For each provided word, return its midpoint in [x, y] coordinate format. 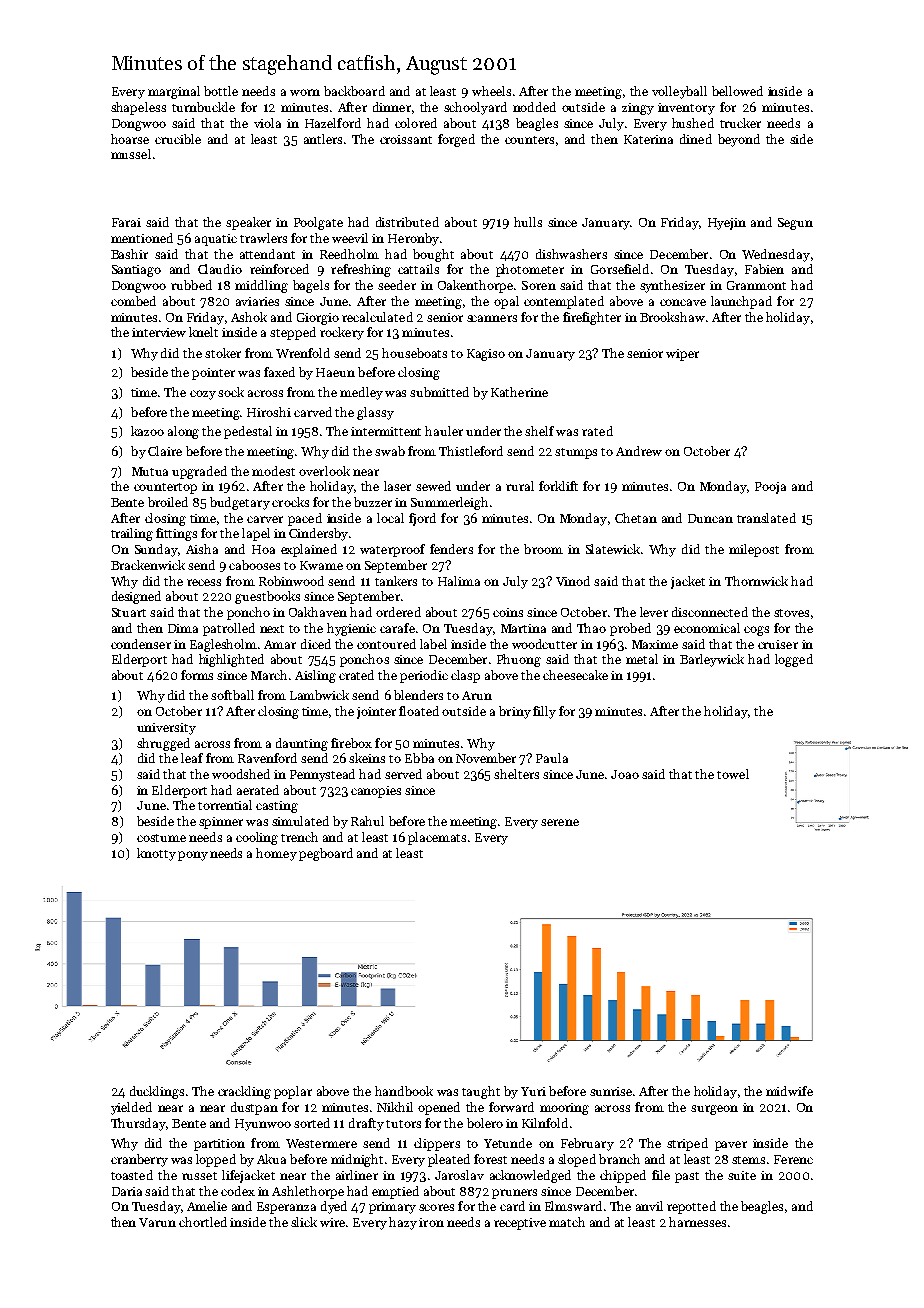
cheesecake [575, 675]
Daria [127, 1191]
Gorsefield [620, 269]
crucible [178, 139]
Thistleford [471, 451]
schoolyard [475, 108]
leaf [192, 758]
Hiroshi [269, 412]
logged [794, 660]
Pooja [770, 488]
